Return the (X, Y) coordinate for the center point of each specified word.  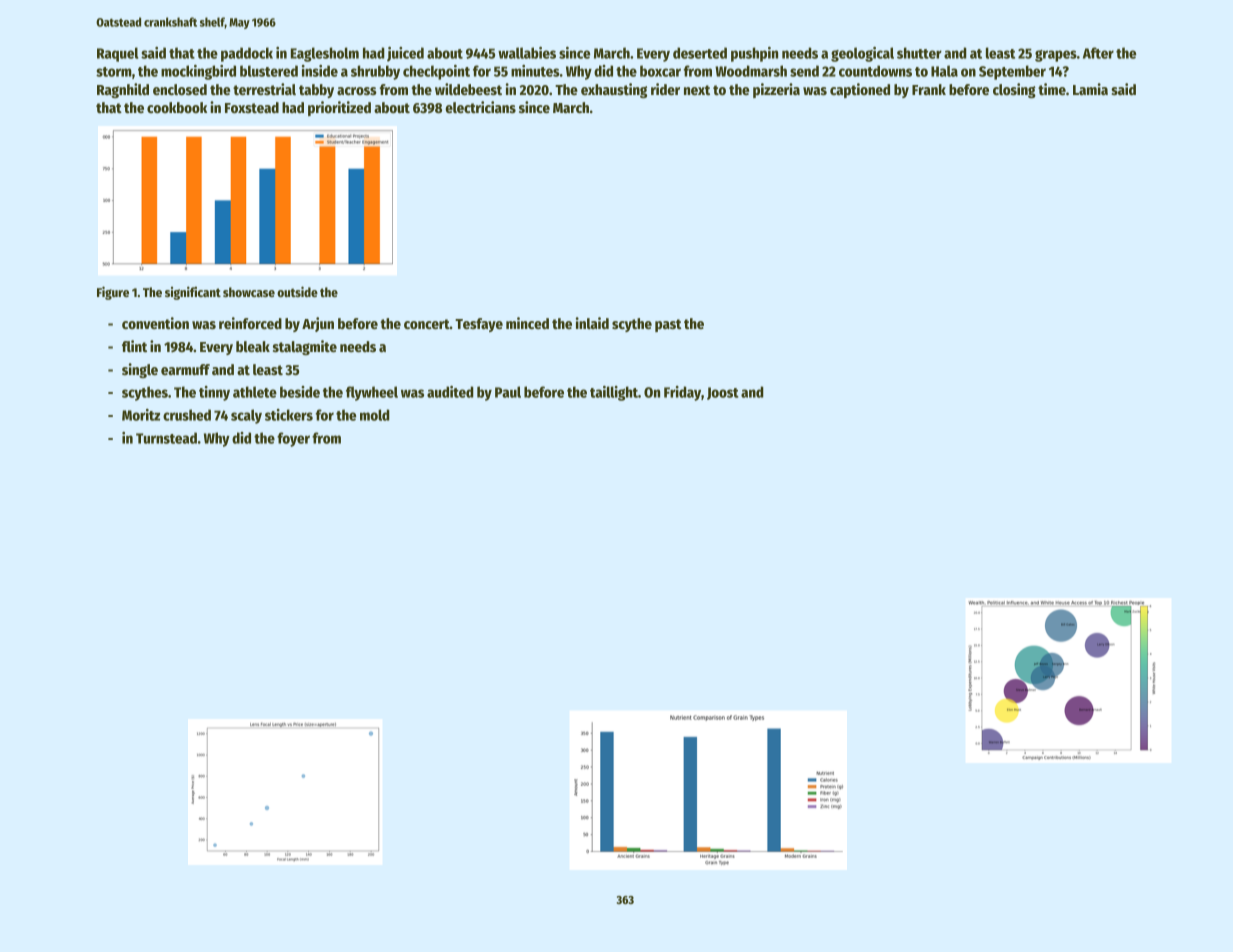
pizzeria (776, 90)
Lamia (1090, 89)
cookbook (177, 107)
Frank (929, 89)
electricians (480, 107)
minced (527, 323)
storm (114, 72)
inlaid (592, 323)
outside (297, 291)
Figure (113, 293)
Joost (723, 393)
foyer (293, 439)
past (668, 325)
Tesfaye (479, 325)
